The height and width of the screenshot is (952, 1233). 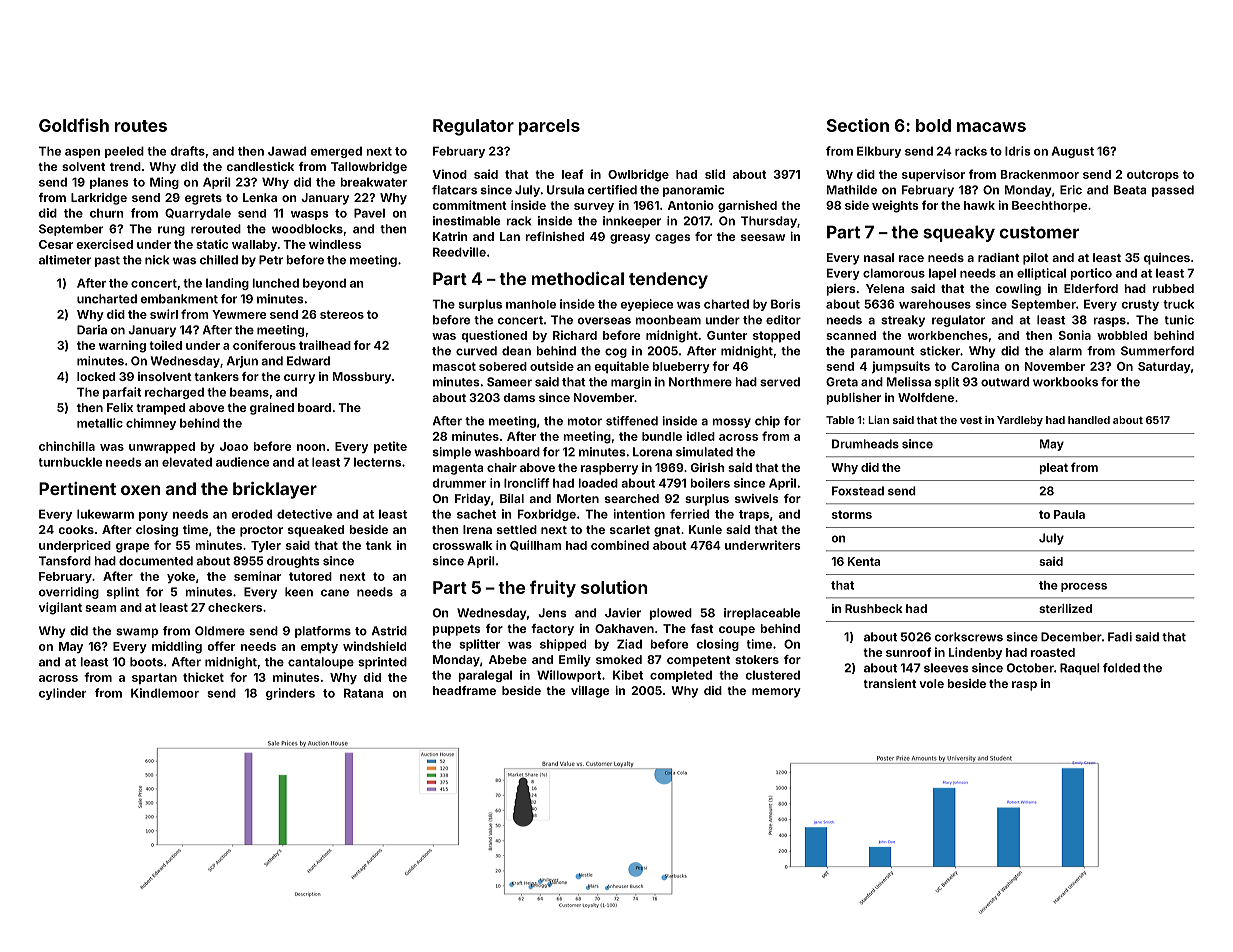 What do you see at coordinates (1140, 305) in the screenshot?
I see `crusty` at bounding box center [1140, 305].
